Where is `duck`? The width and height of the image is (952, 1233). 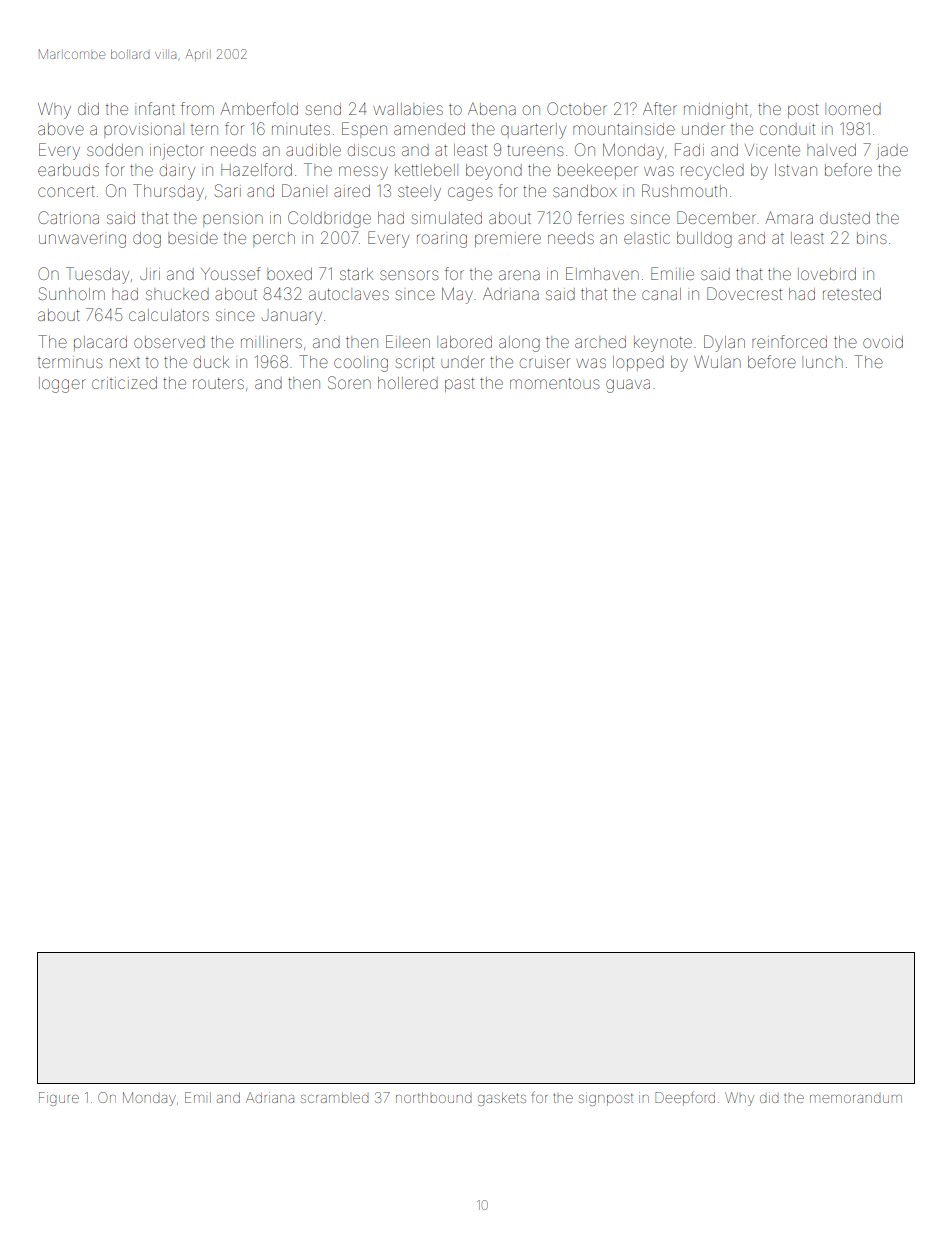
duck is located at coordinates (211, 362).
